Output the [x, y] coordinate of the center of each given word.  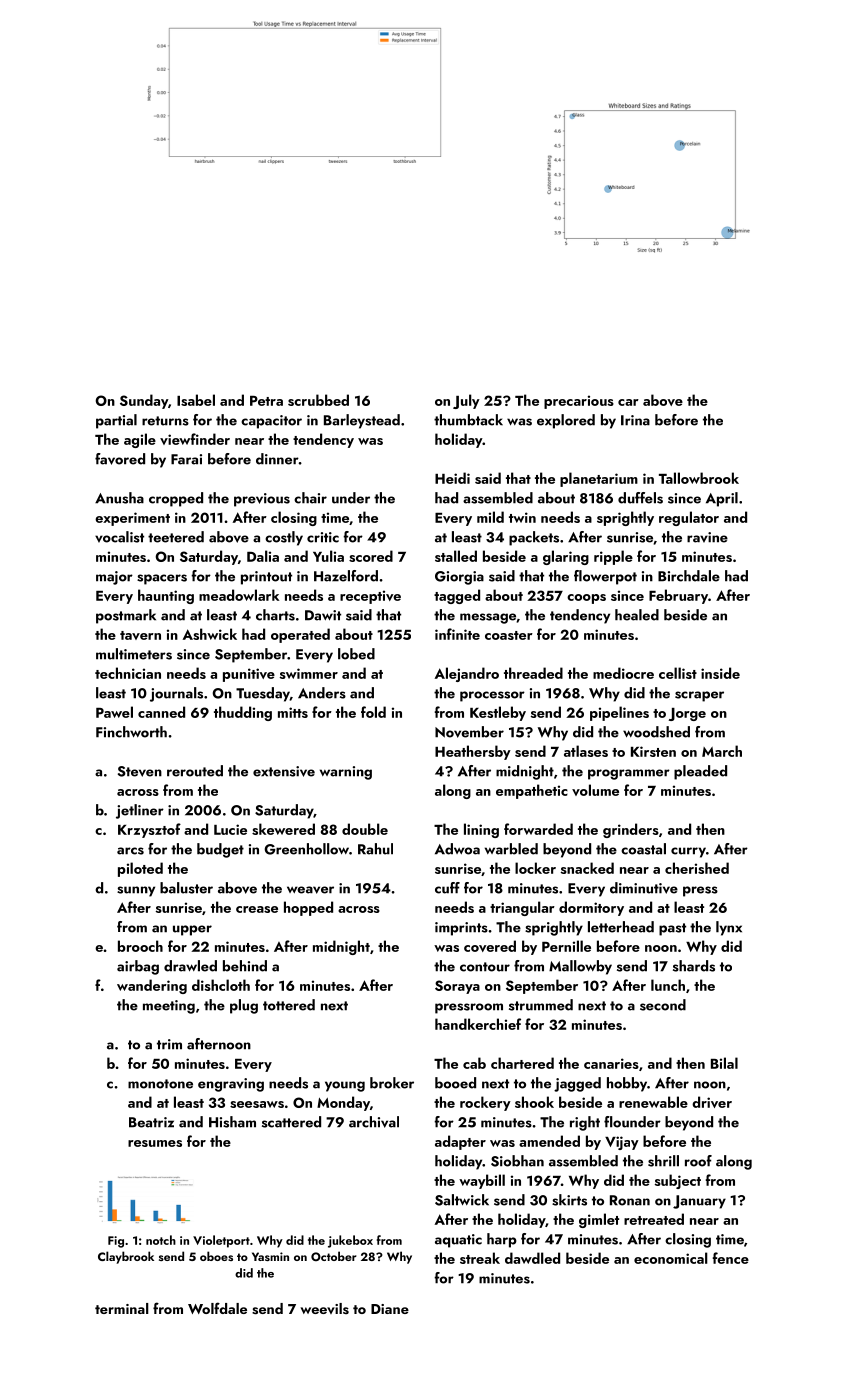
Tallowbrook [699, 478]
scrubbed [318, 400]
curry [688, 852]
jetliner [140, 811]
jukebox [350, 1241]
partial [116, 421]
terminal [122, 1308]
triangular [522, 908]
